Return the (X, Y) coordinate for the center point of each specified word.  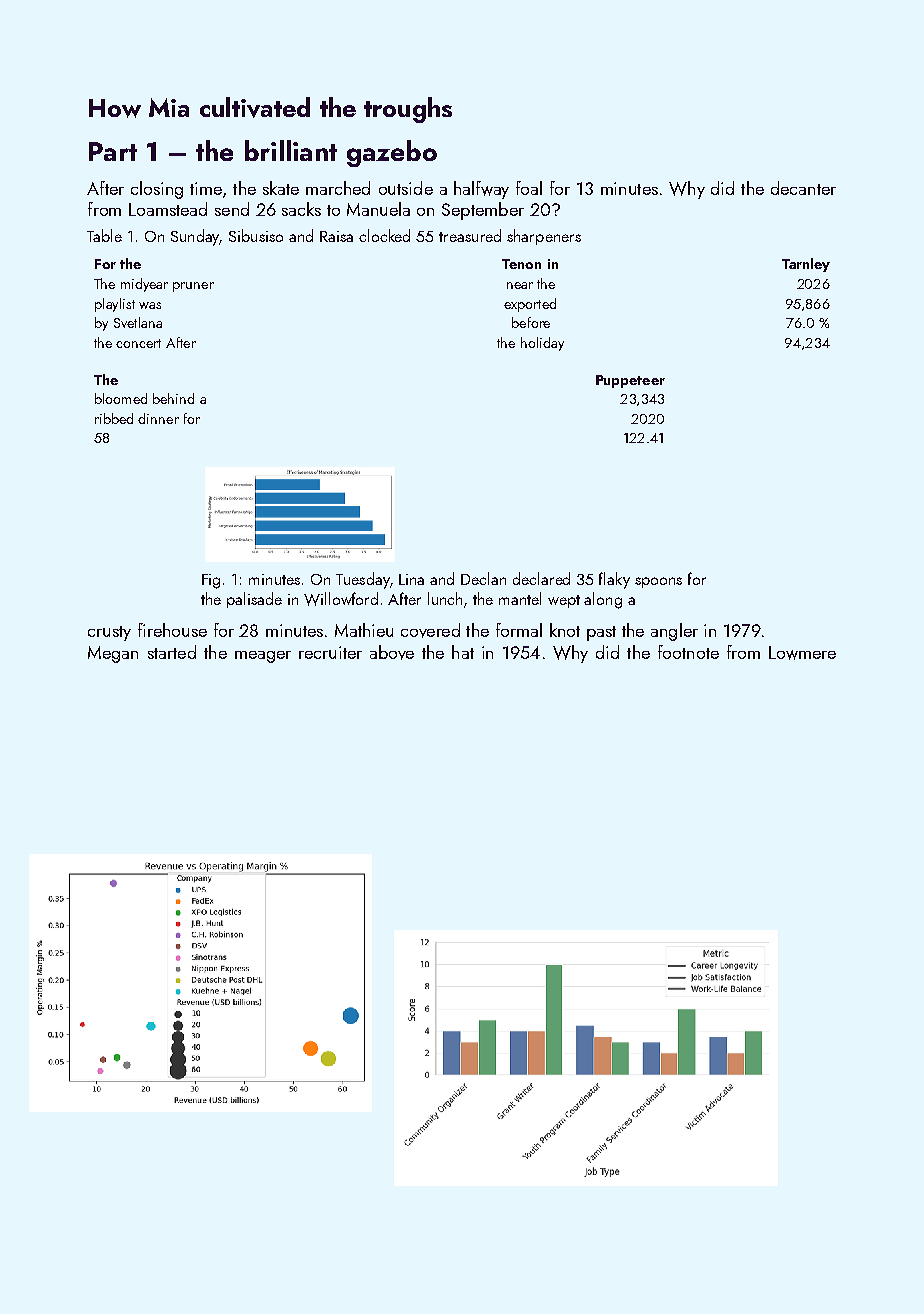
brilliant (291, 150)
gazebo (392, 153)
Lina (411, 579)
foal (529, 188)
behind (173, 398)
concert (138, 343)
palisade (254, 600)
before (531, 322)
